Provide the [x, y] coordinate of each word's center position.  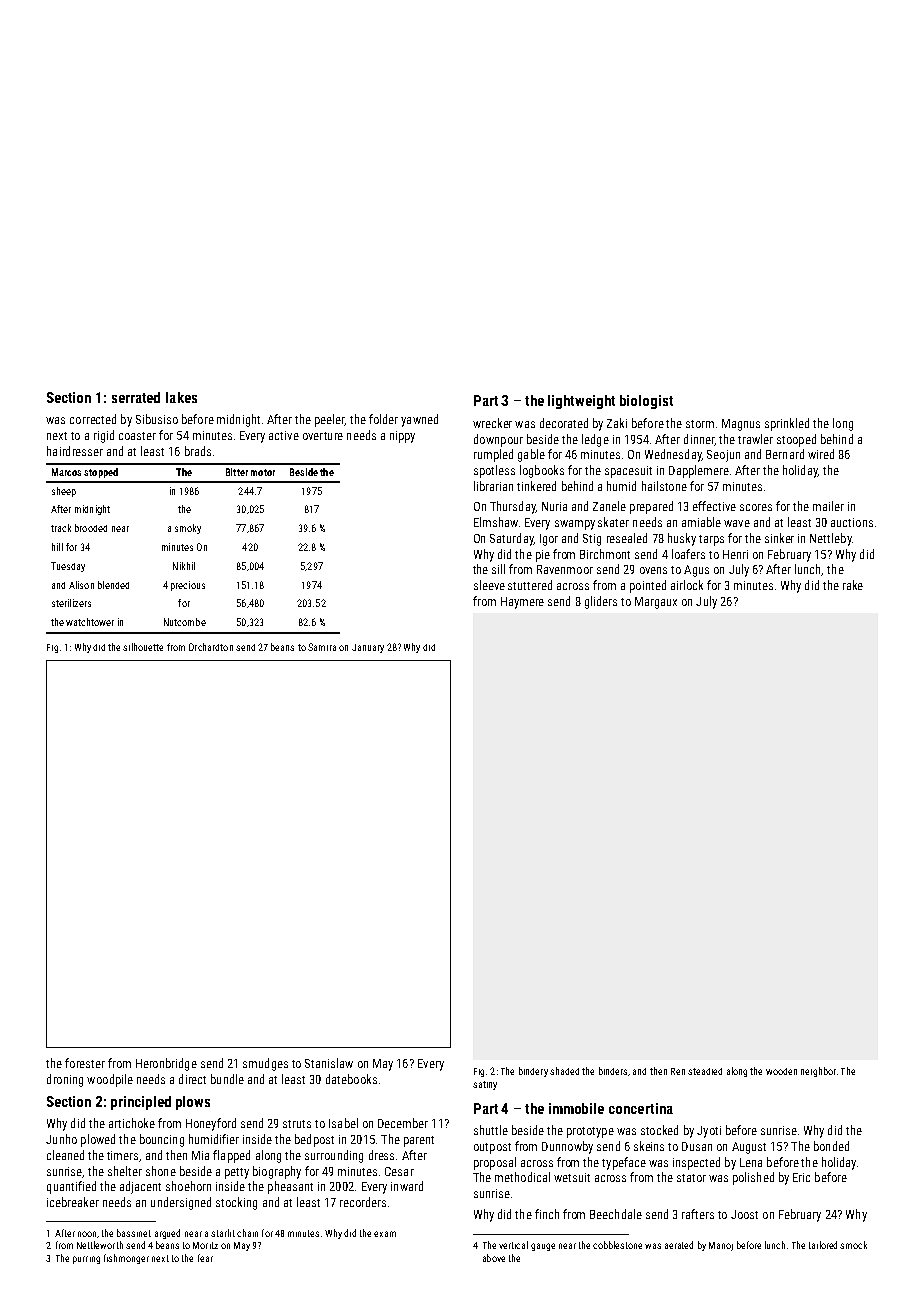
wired [821, 454]
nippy [402, 437]
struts [297, 1124]
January [368, 648]
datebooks [351, 1079]
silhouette [143, 647]
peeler [330, 420]
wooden [781, 1071]
